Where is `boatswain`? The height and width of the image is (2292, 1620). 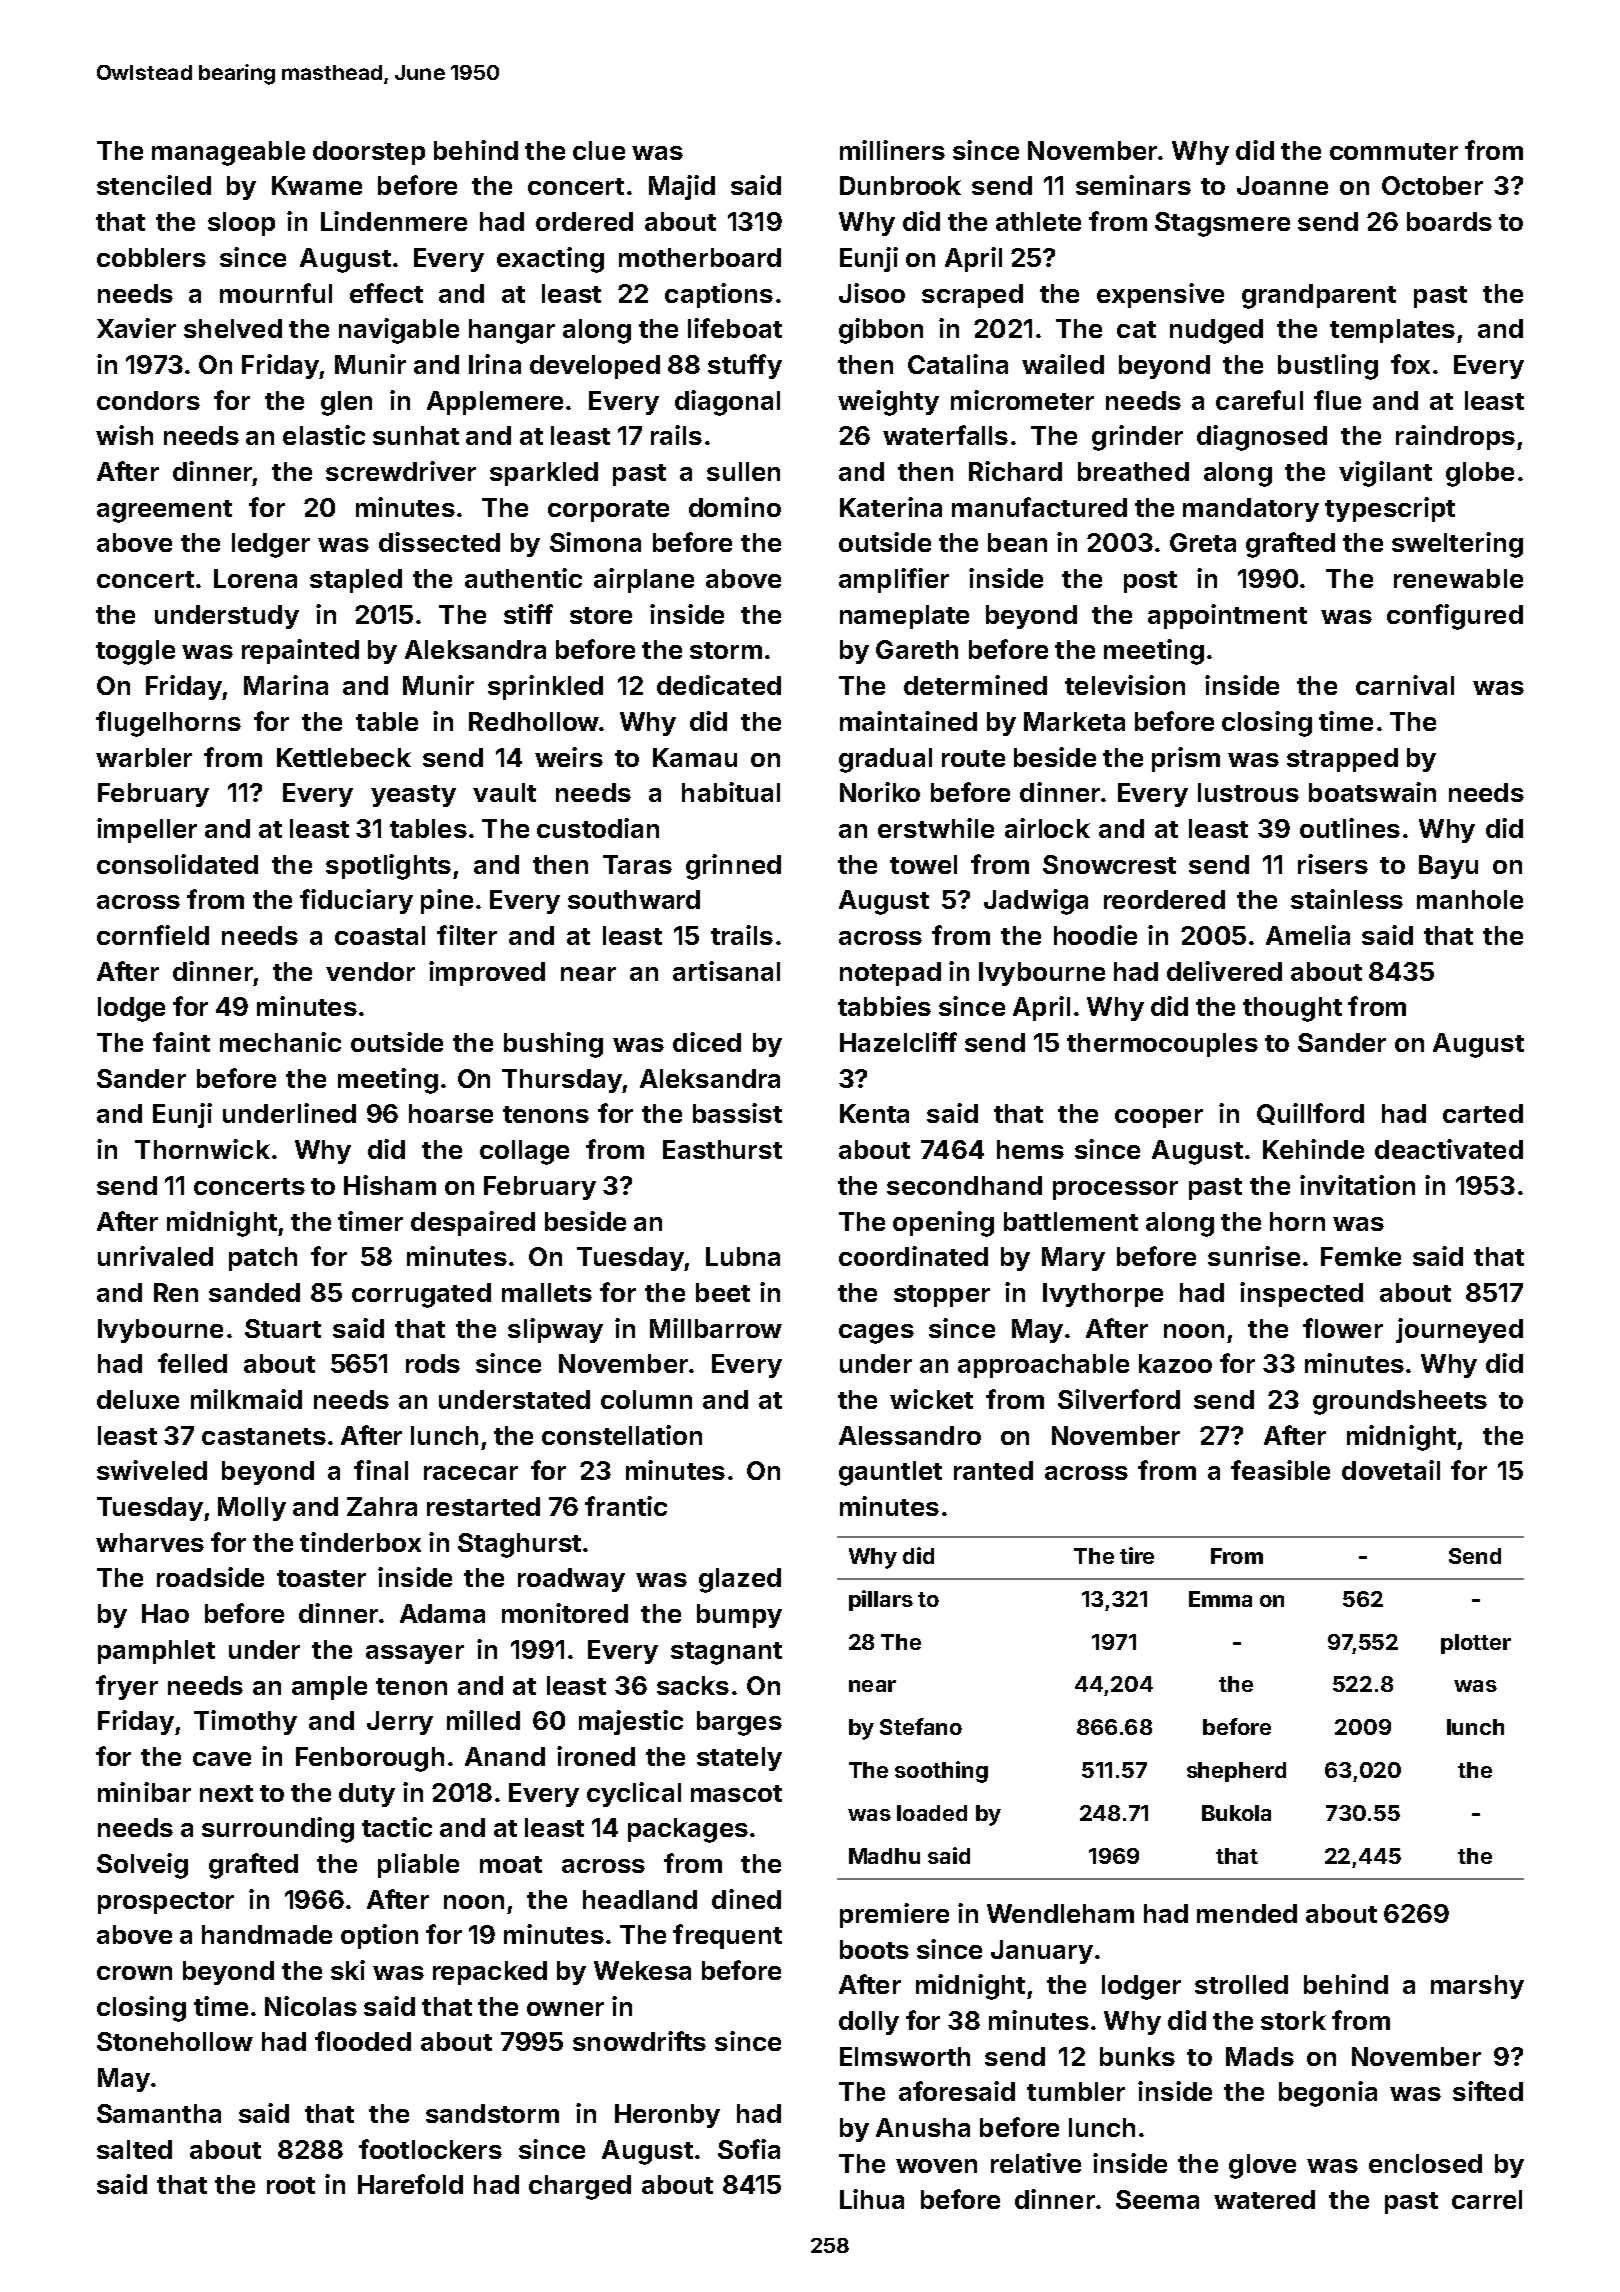 boatswain is located at coordinates (1372, 792).
